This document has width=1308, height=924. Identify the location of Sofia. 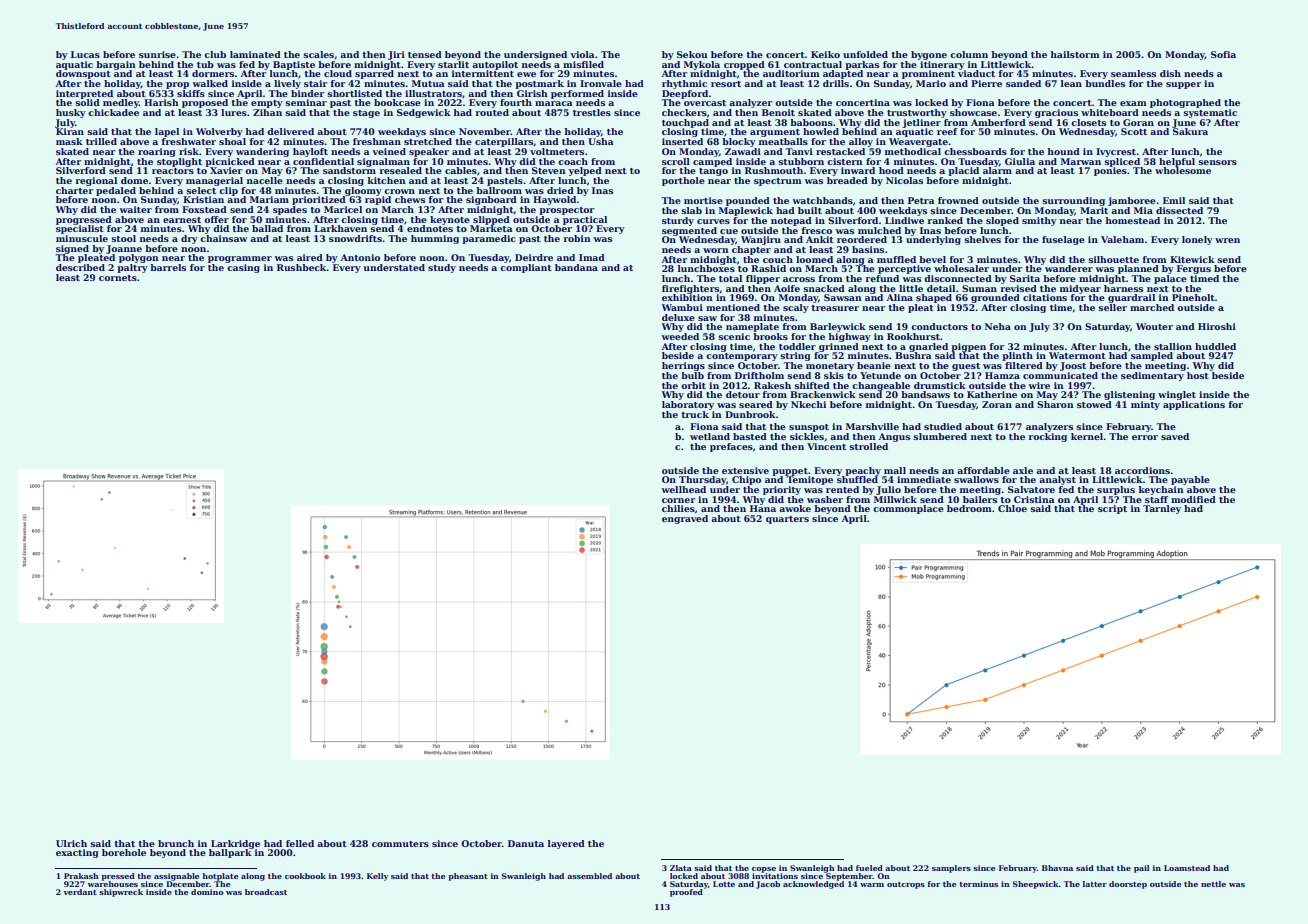
(1223, 54).
